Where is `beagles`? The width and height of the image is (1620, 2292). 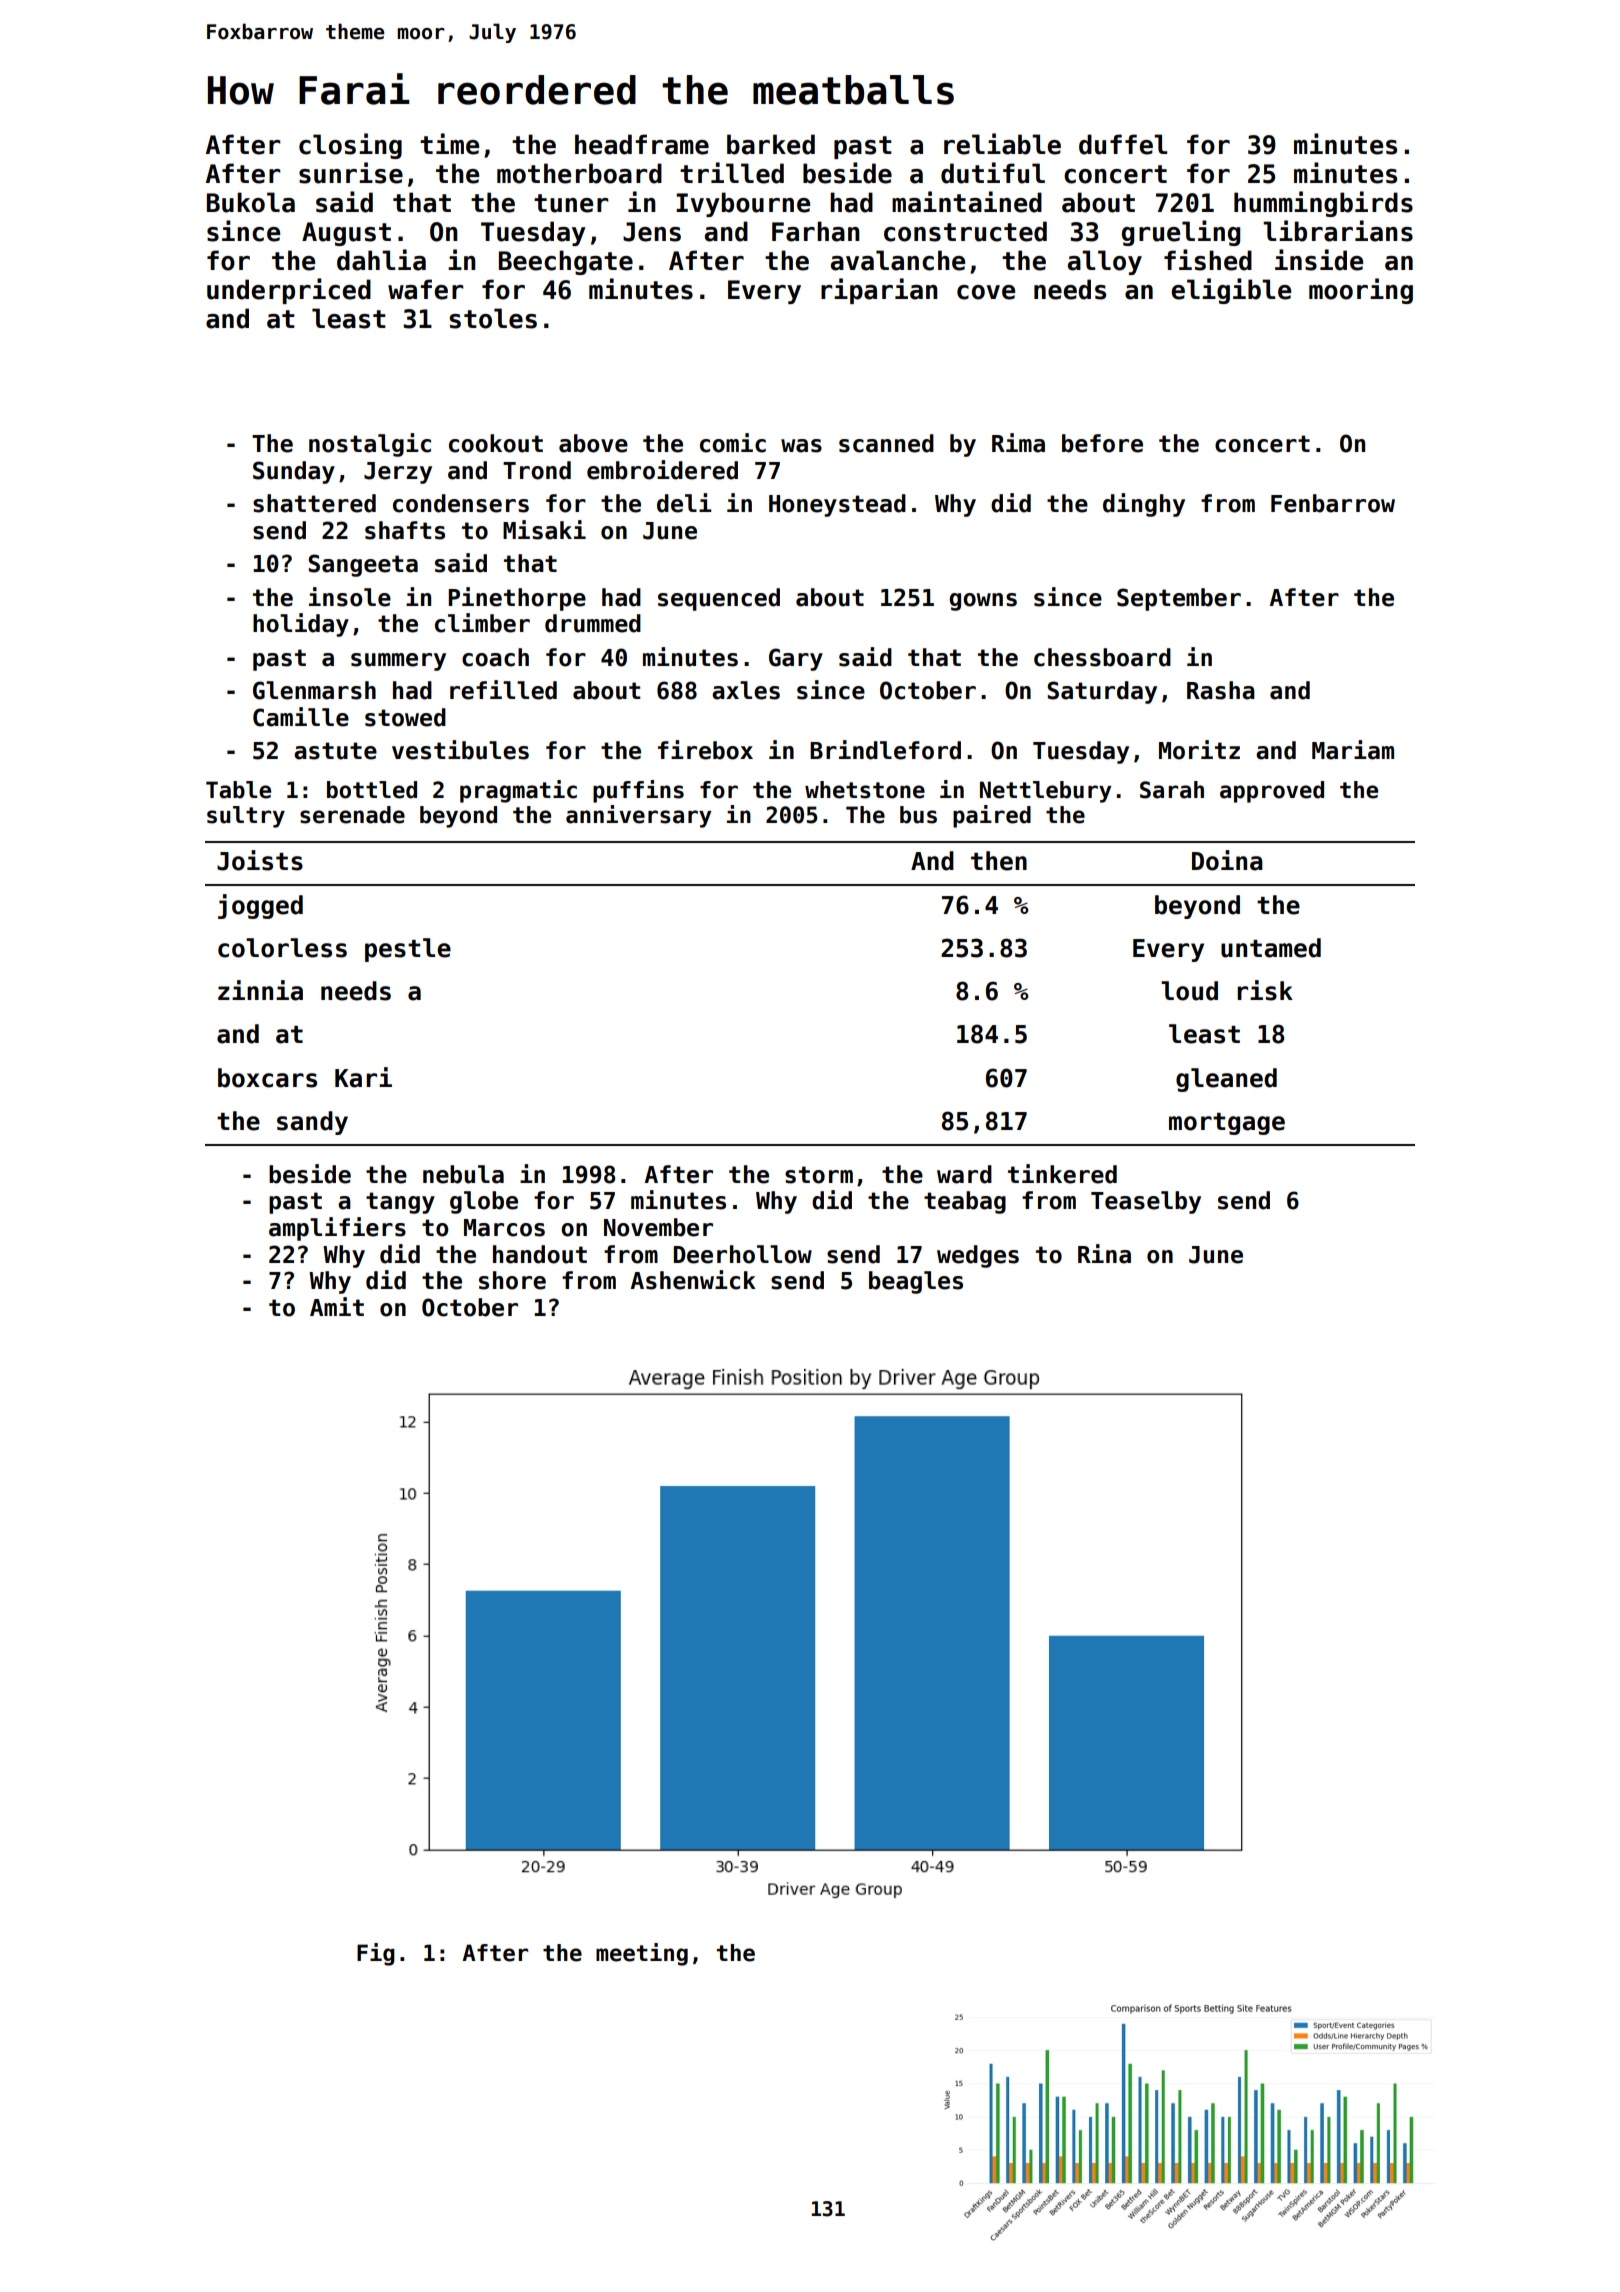 beagles is located at coordinates (916, 1282).
